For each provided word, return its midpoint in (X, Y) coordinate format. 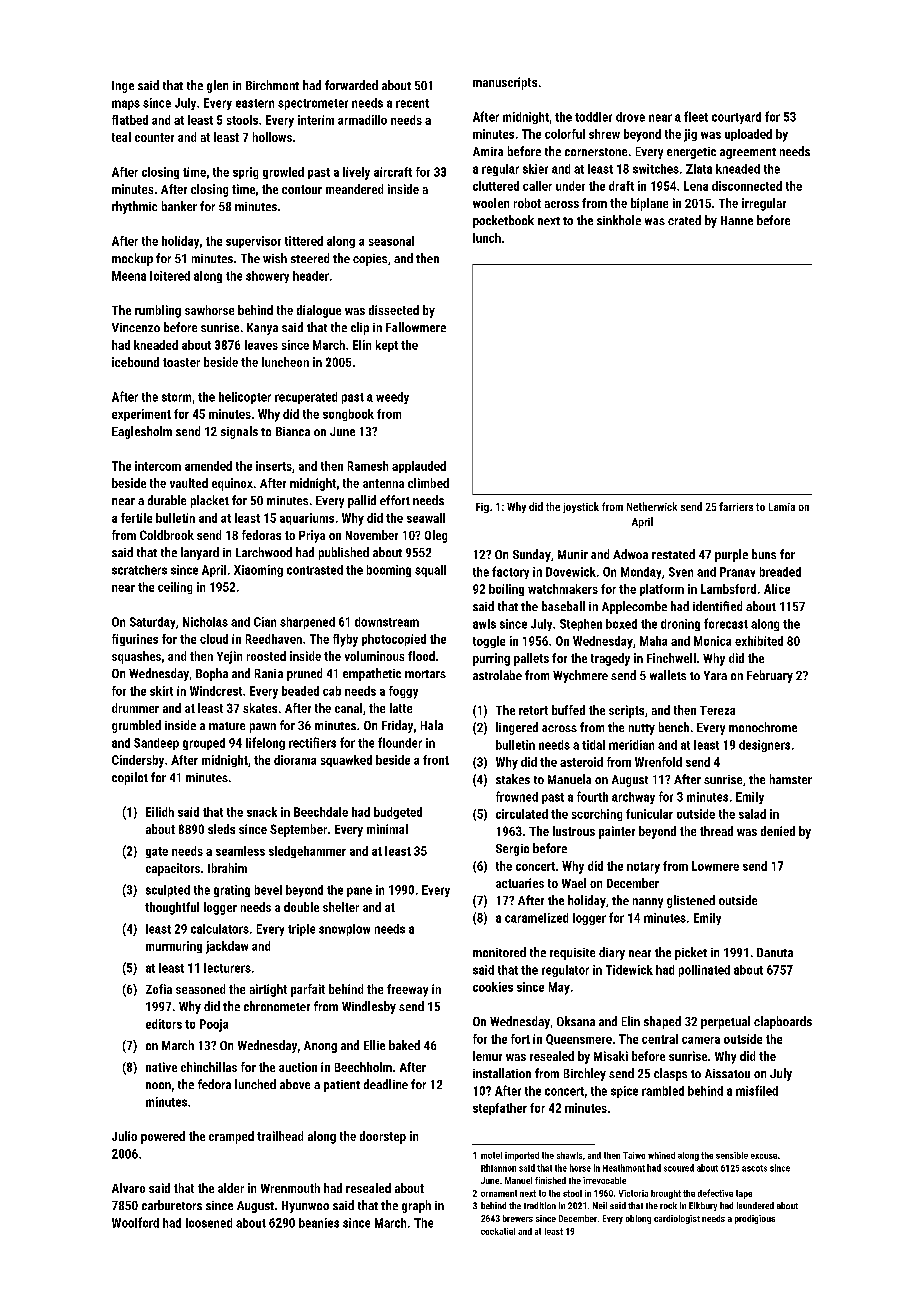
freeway (407, 990)
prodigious (755, 1219)
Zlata (699, 169)
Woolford (135, 1222)
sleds (221, 829)
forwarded (351, 85)
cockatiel (498, 1231)
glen (217, 86)
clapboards (783, 1022)
